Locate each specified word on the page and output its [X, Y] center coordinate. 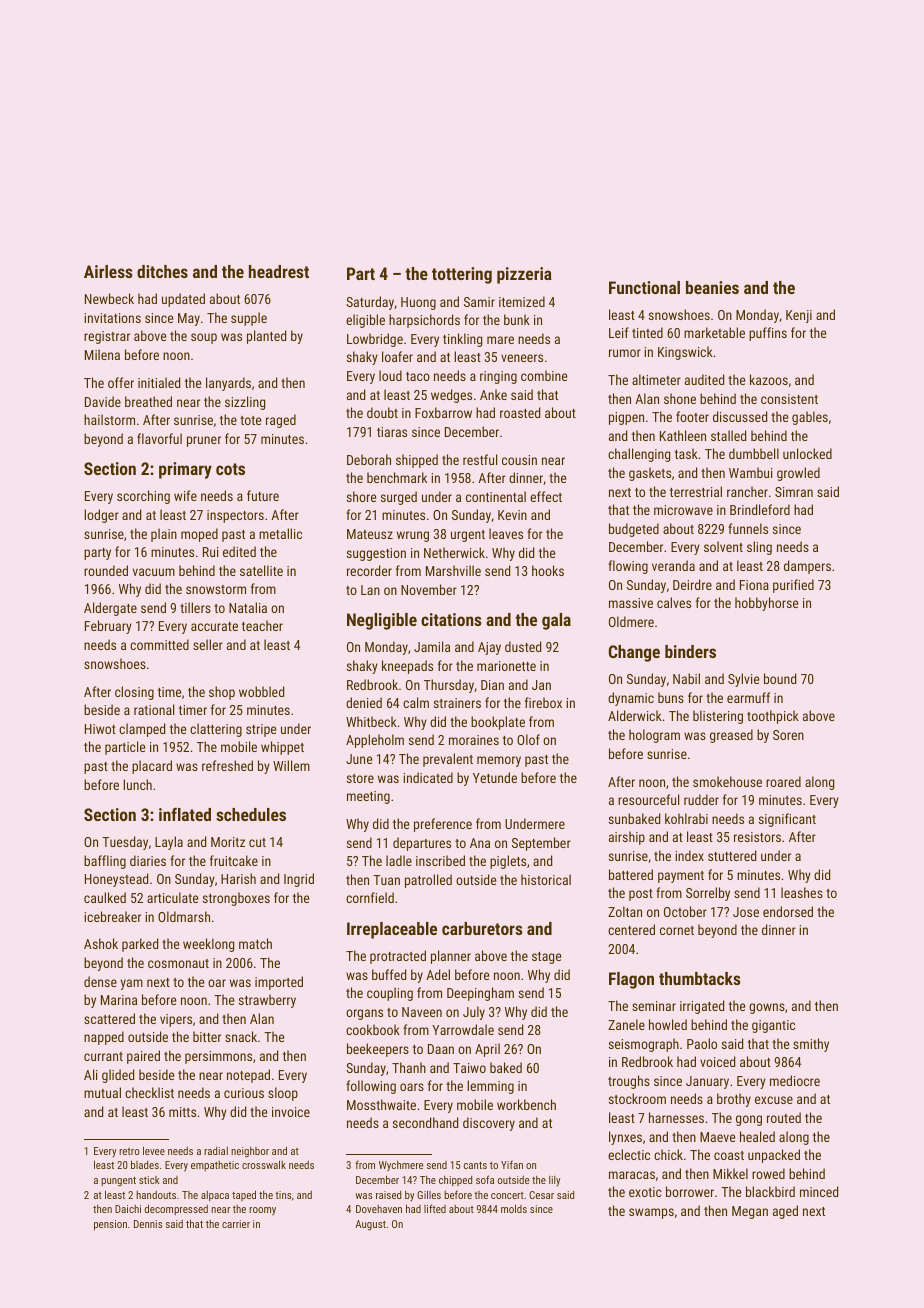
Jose [746, 912]
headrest [279, 271]
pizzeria [524, 275]
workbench [526, 1104]
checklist [149, 1092]
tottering [462, 275]
